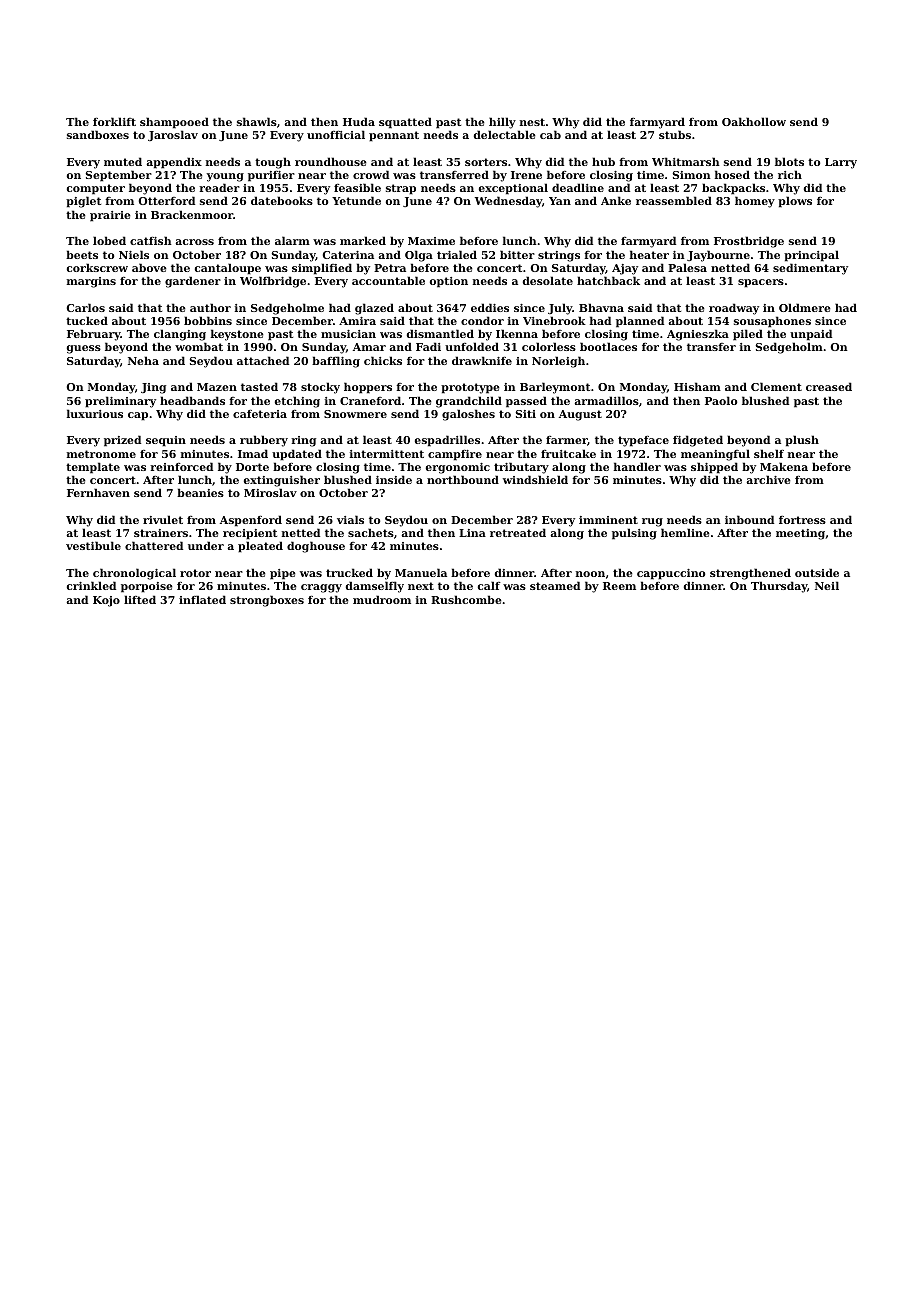 The height and width of the image is (1308, 924). I want to click on fortress, so click(802, 520).
